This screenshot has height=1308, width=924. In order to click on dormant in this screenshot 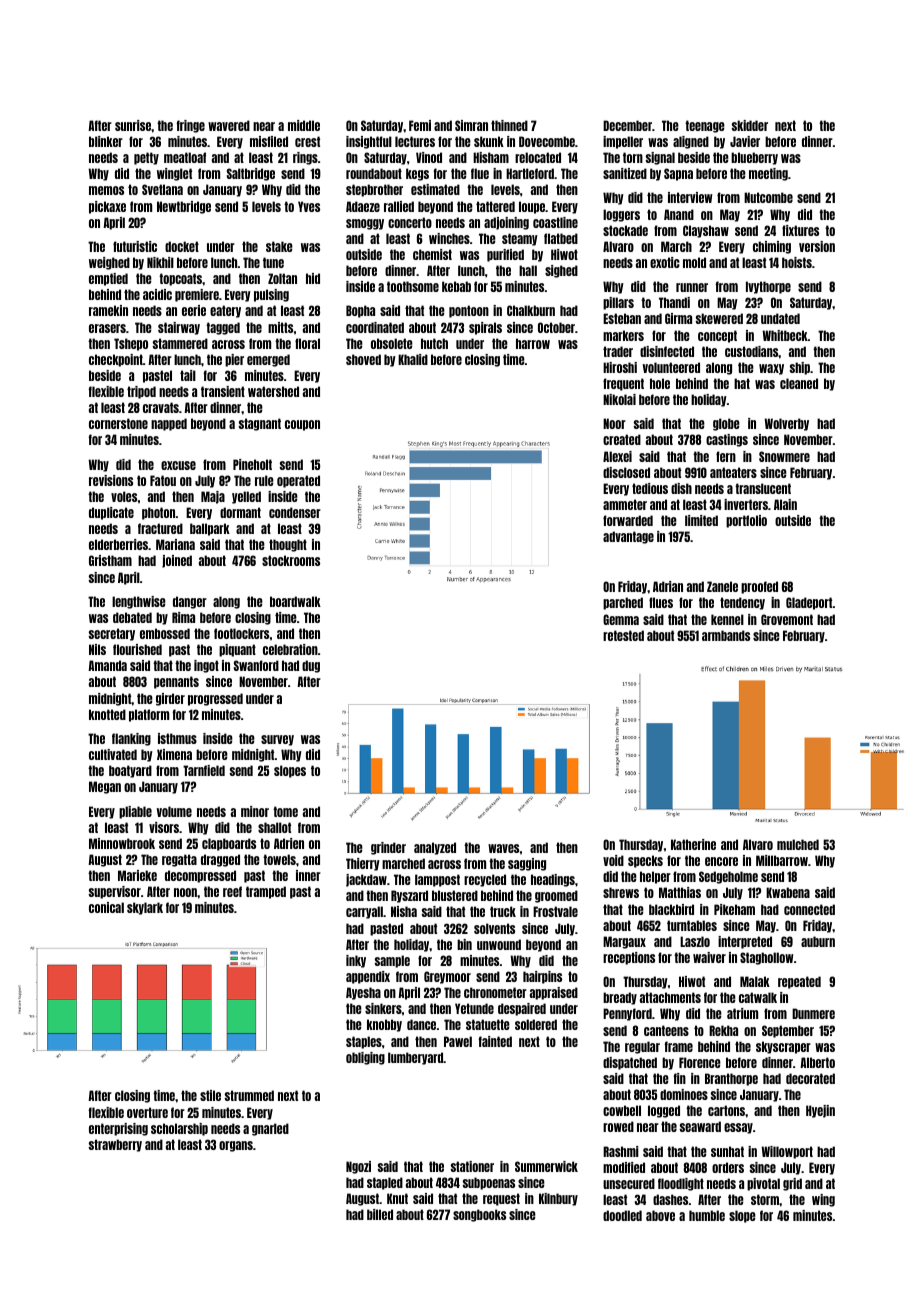, I will do `click(240, 512)`.
